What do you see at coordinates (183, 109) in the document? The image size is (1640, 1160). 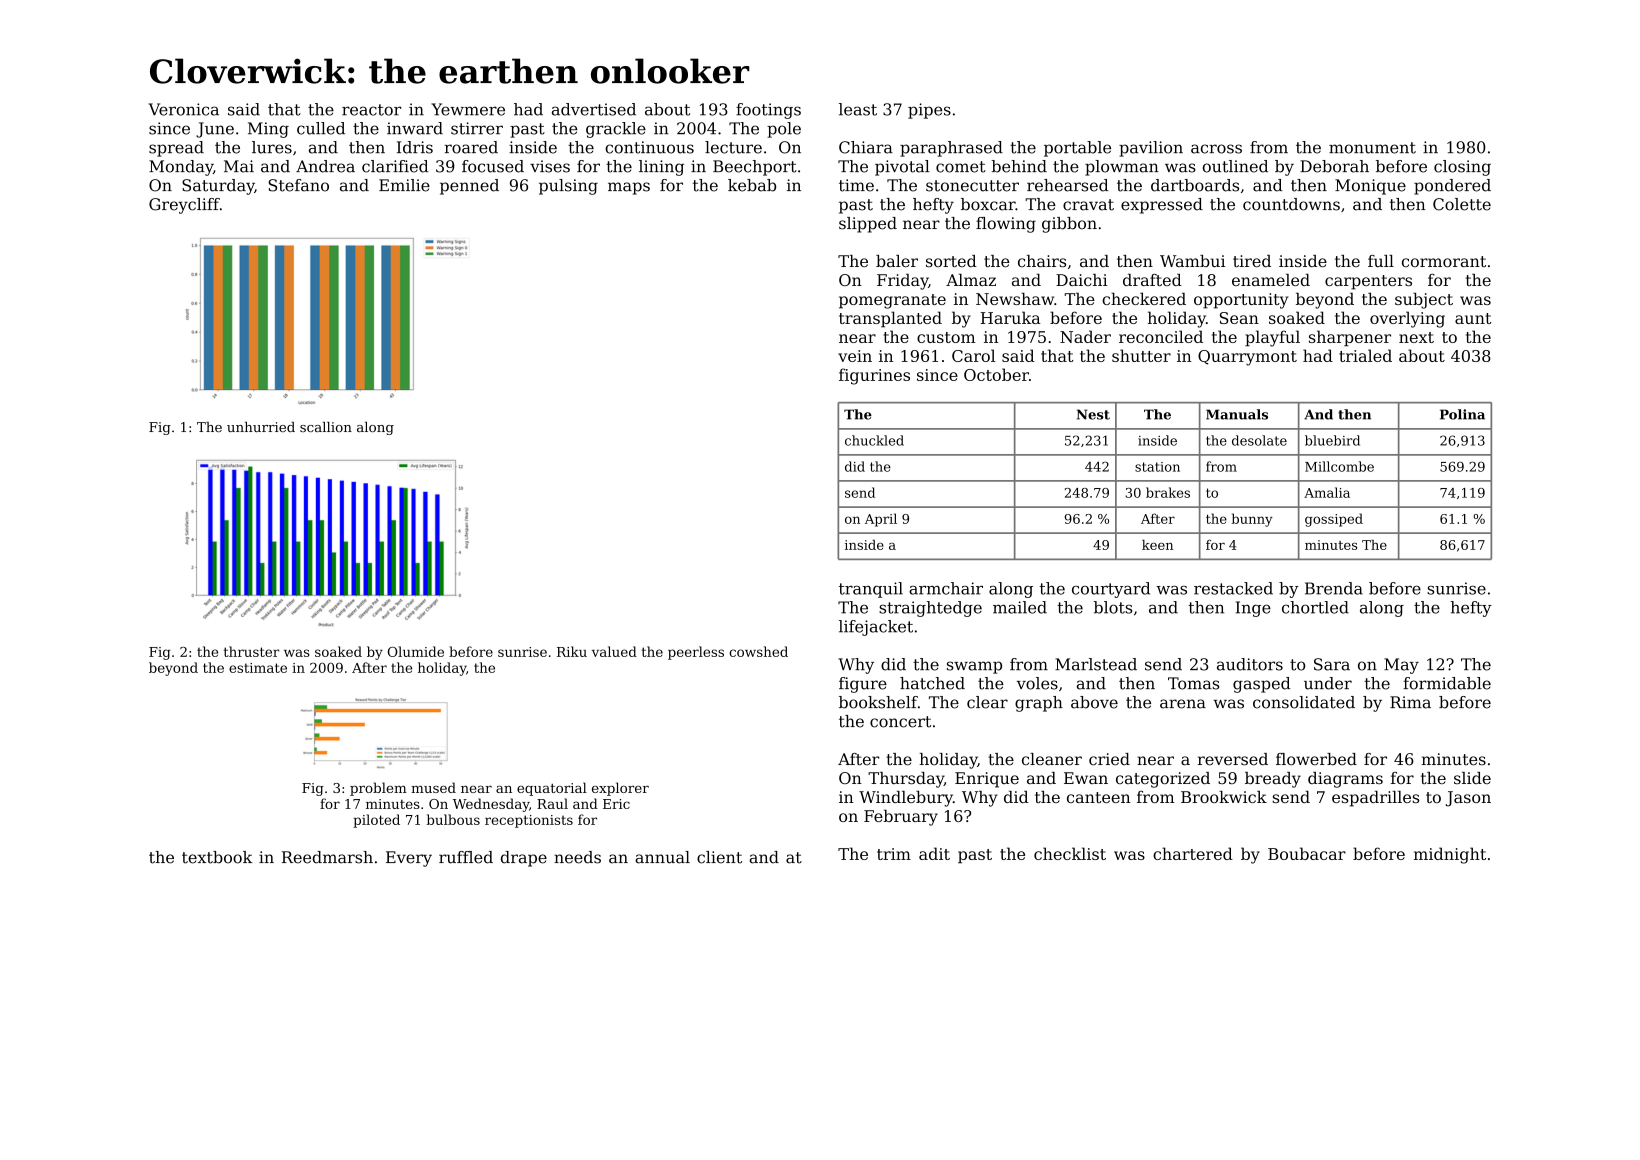 I see `Veronica` at bounding box center [183, 109].
